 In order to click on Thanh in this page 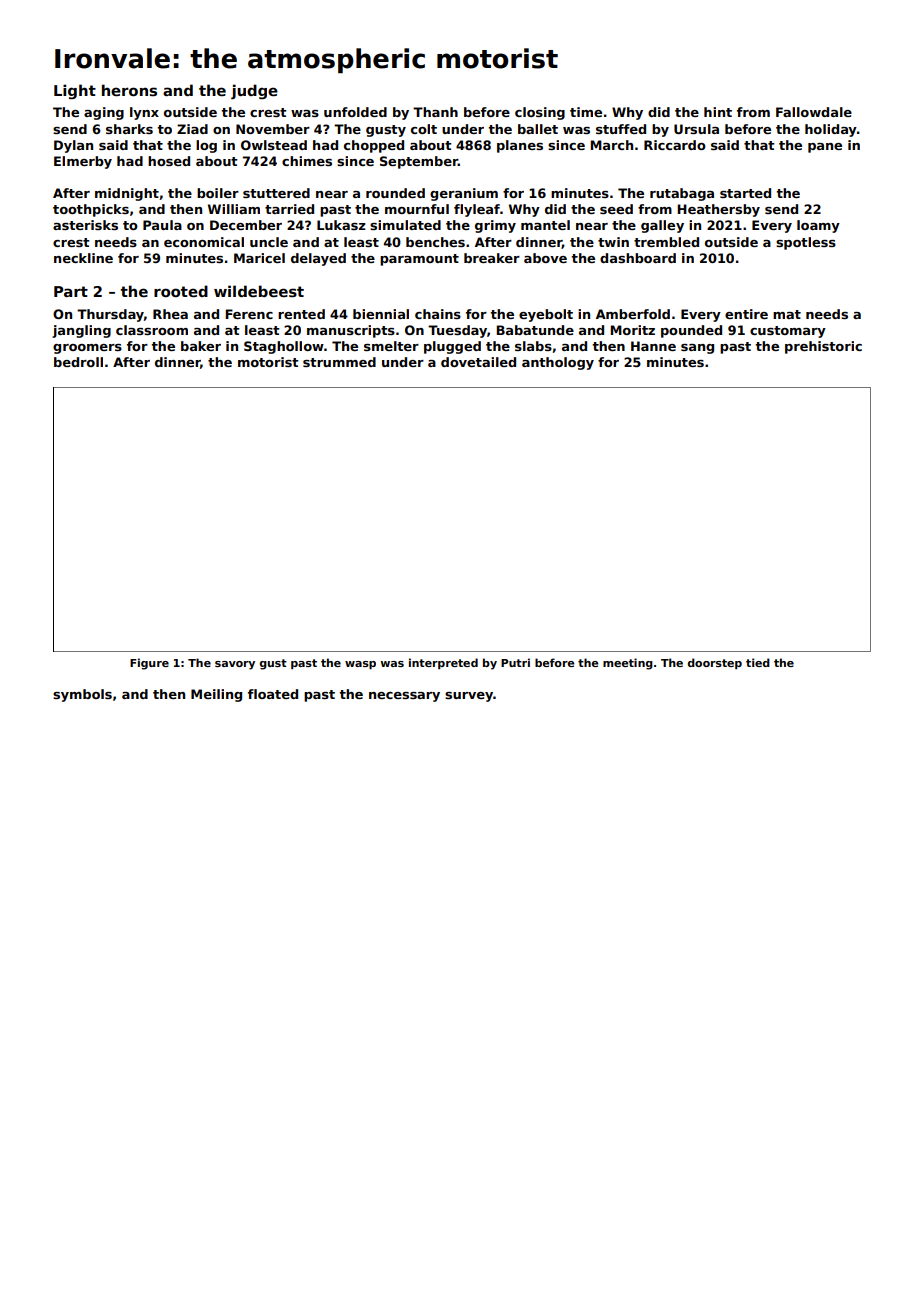, I will do `click(435, 112)`.
